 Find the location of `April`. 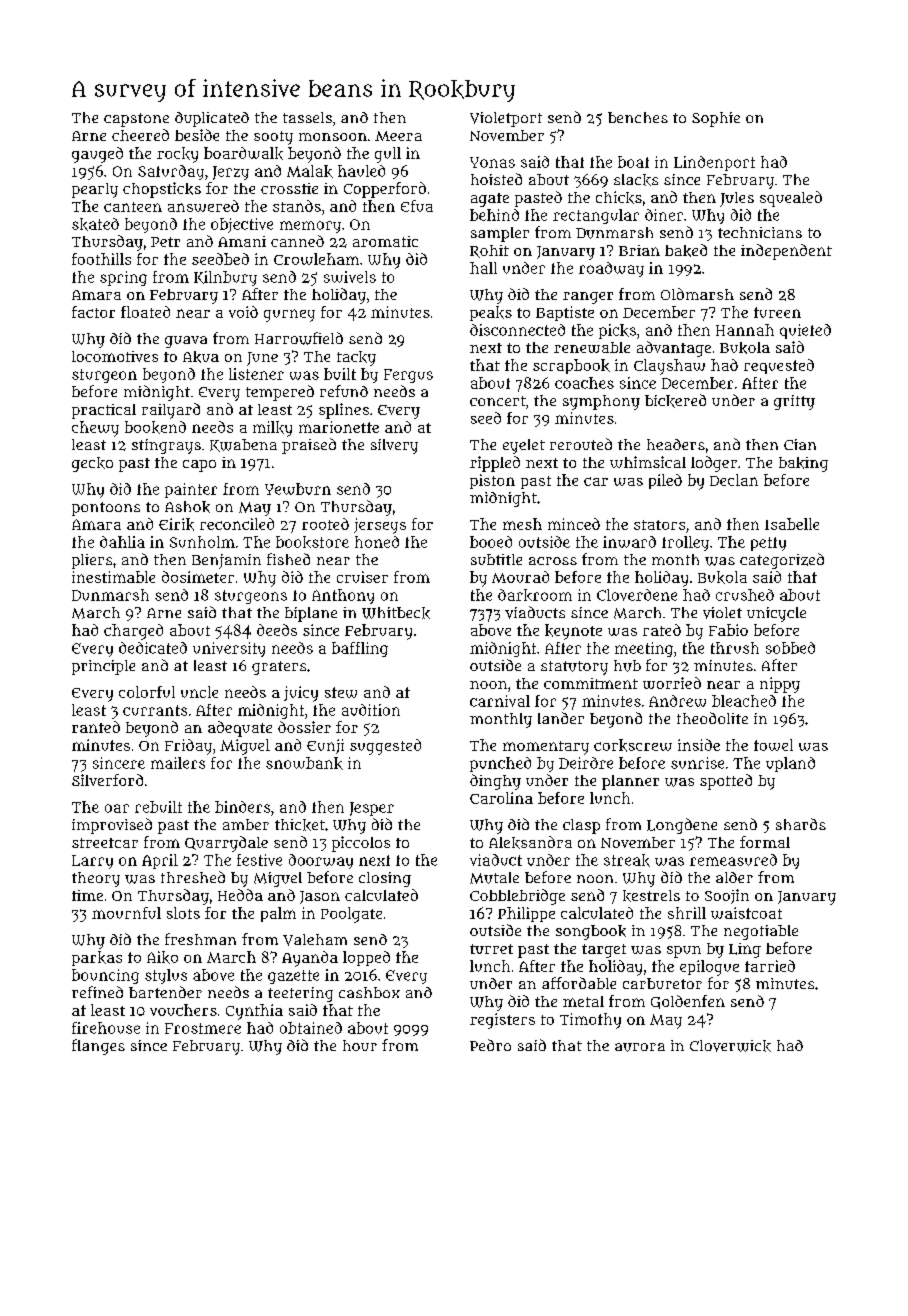

April is located at coordinates (160, 861).
